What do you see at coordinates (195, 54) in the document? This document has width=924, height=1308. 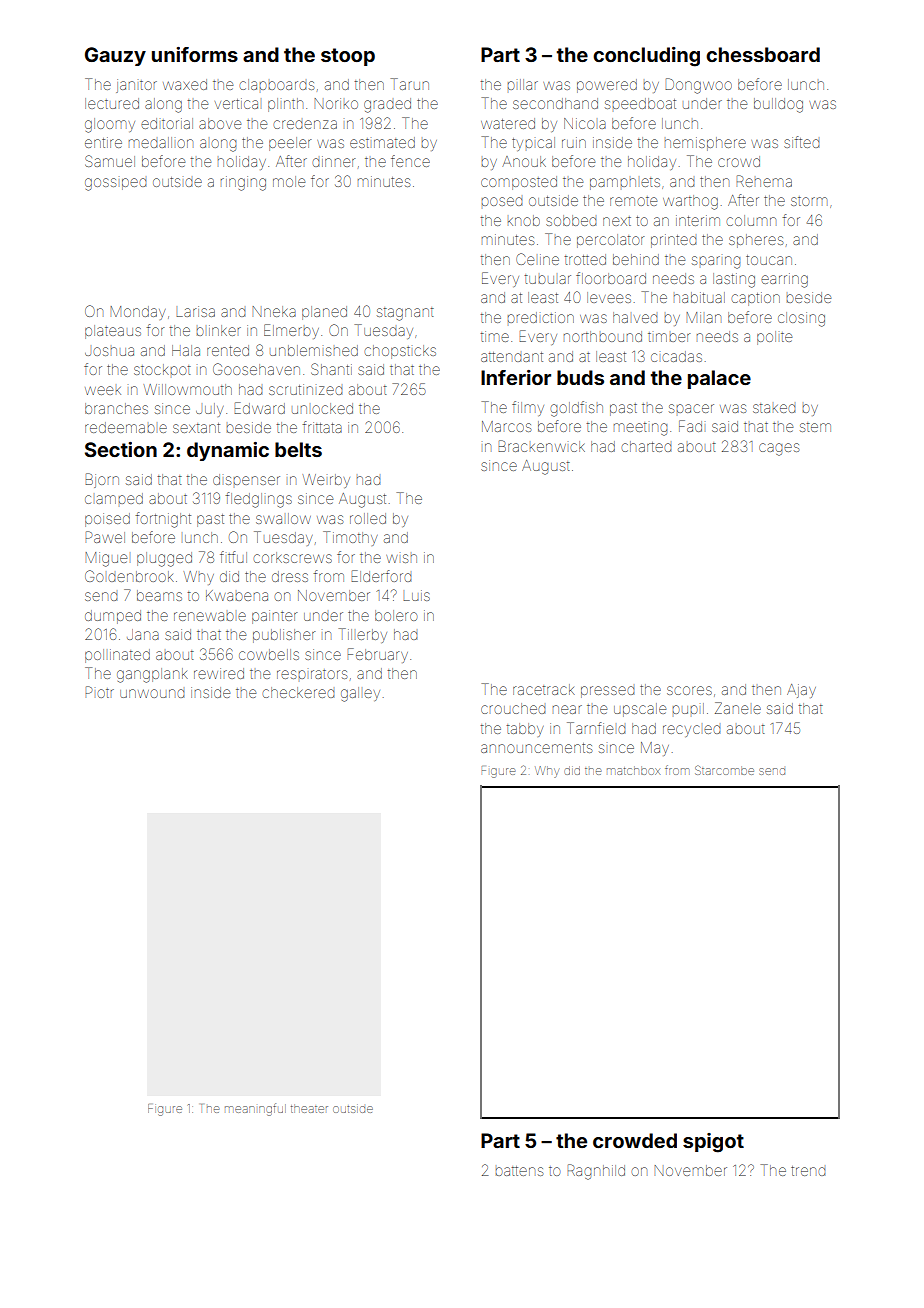 I see `uniforms` at bounding box center [195, 54].
